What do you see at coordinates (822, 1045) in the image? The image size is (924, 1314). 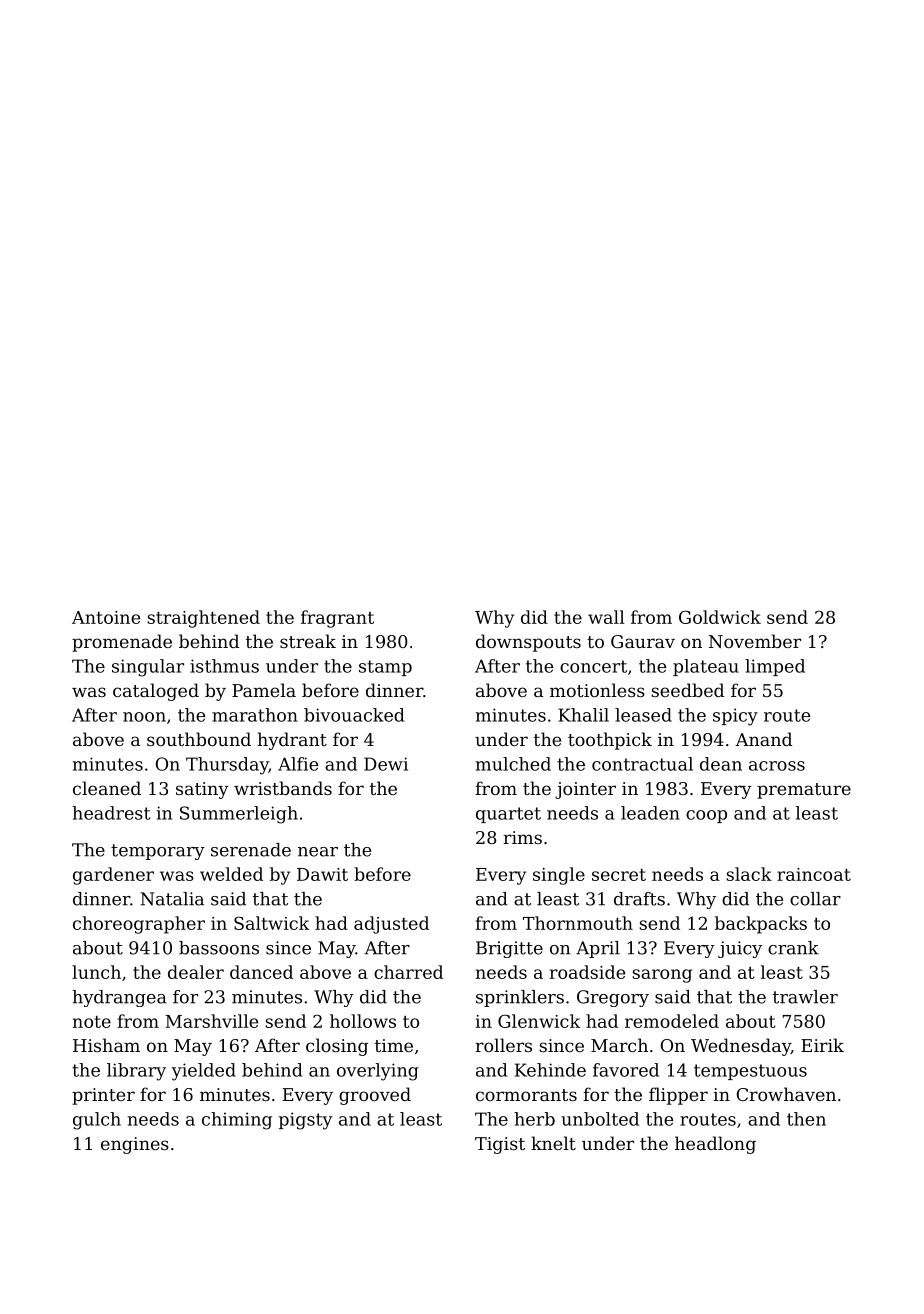 I see `Eirik` at bounding box center [822, 1045].
